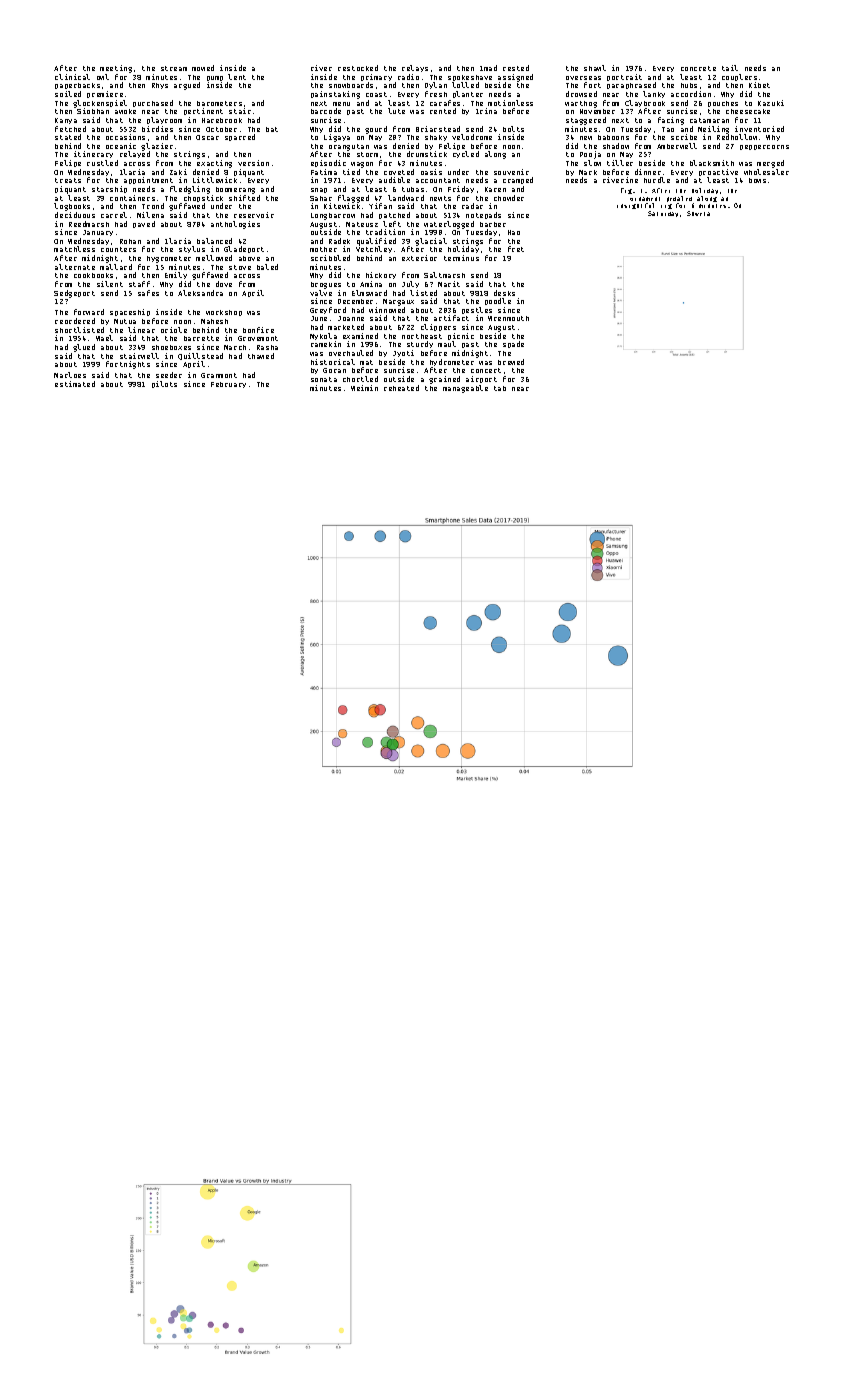 The width and height of the page is (849, 1400). I want to click on Wrenmouth, so click(508, 318).
